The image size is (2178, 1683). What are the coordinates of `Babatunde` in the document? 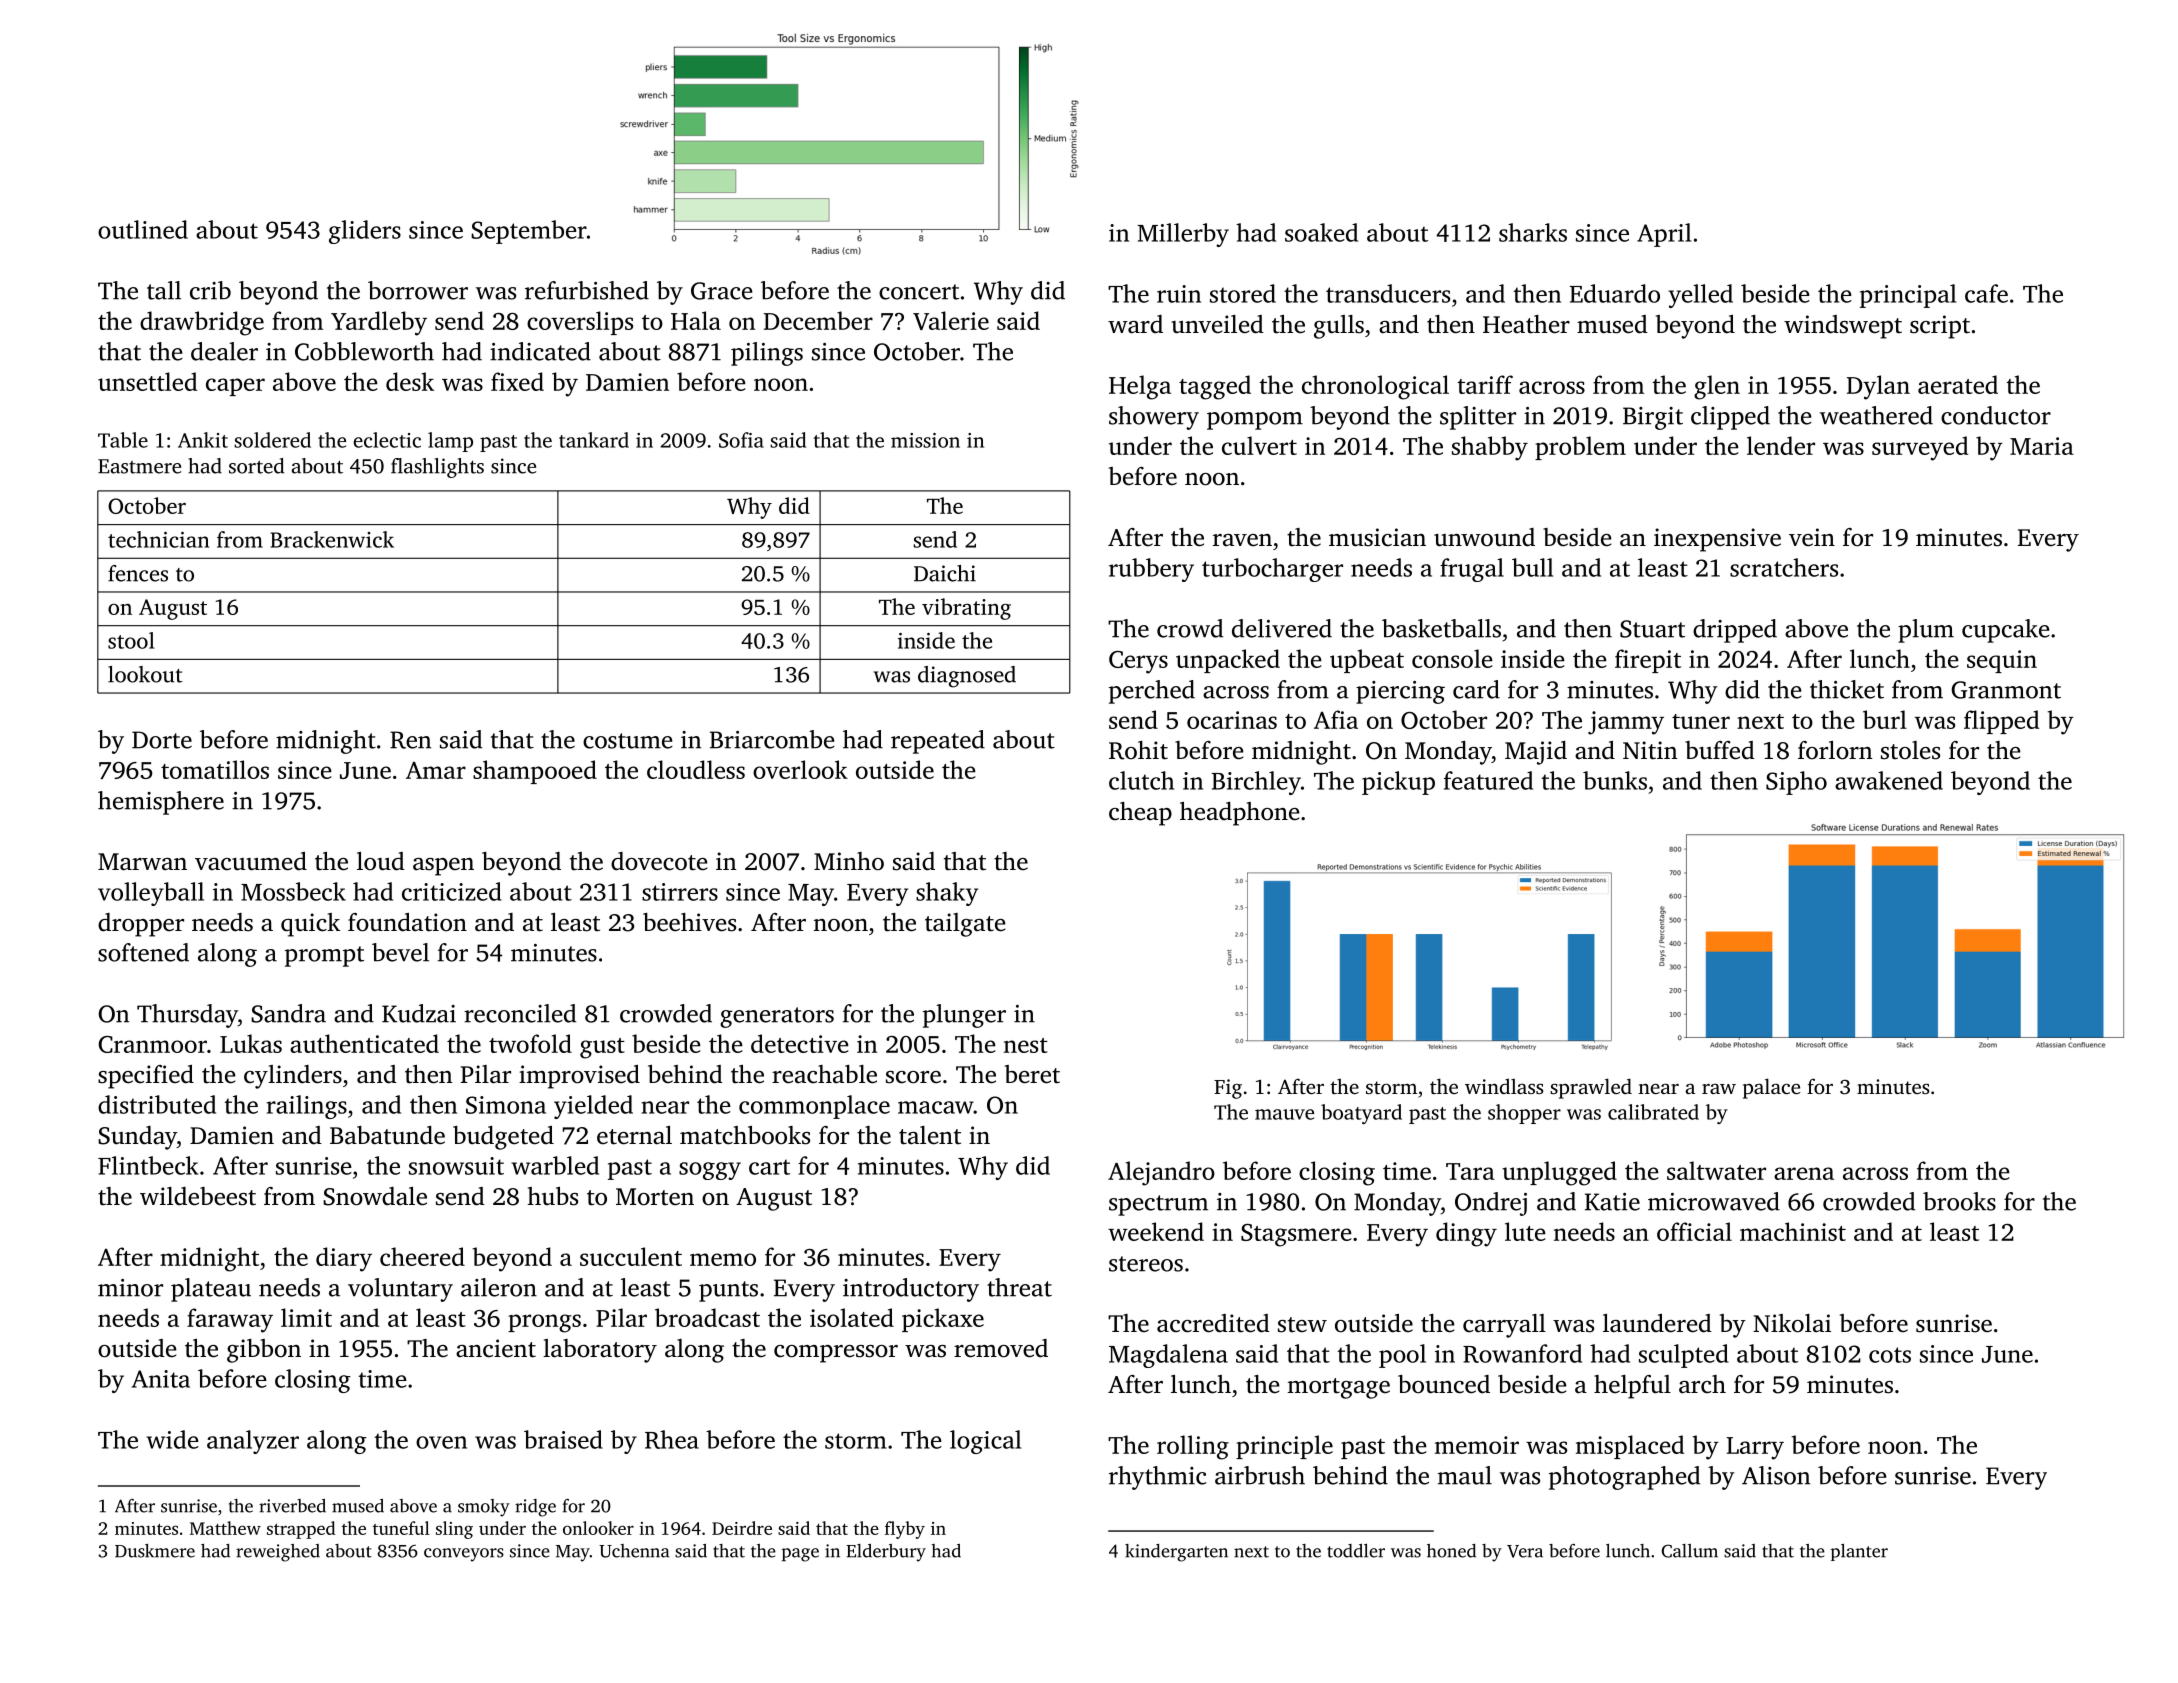 It's located at (387, 1135).
